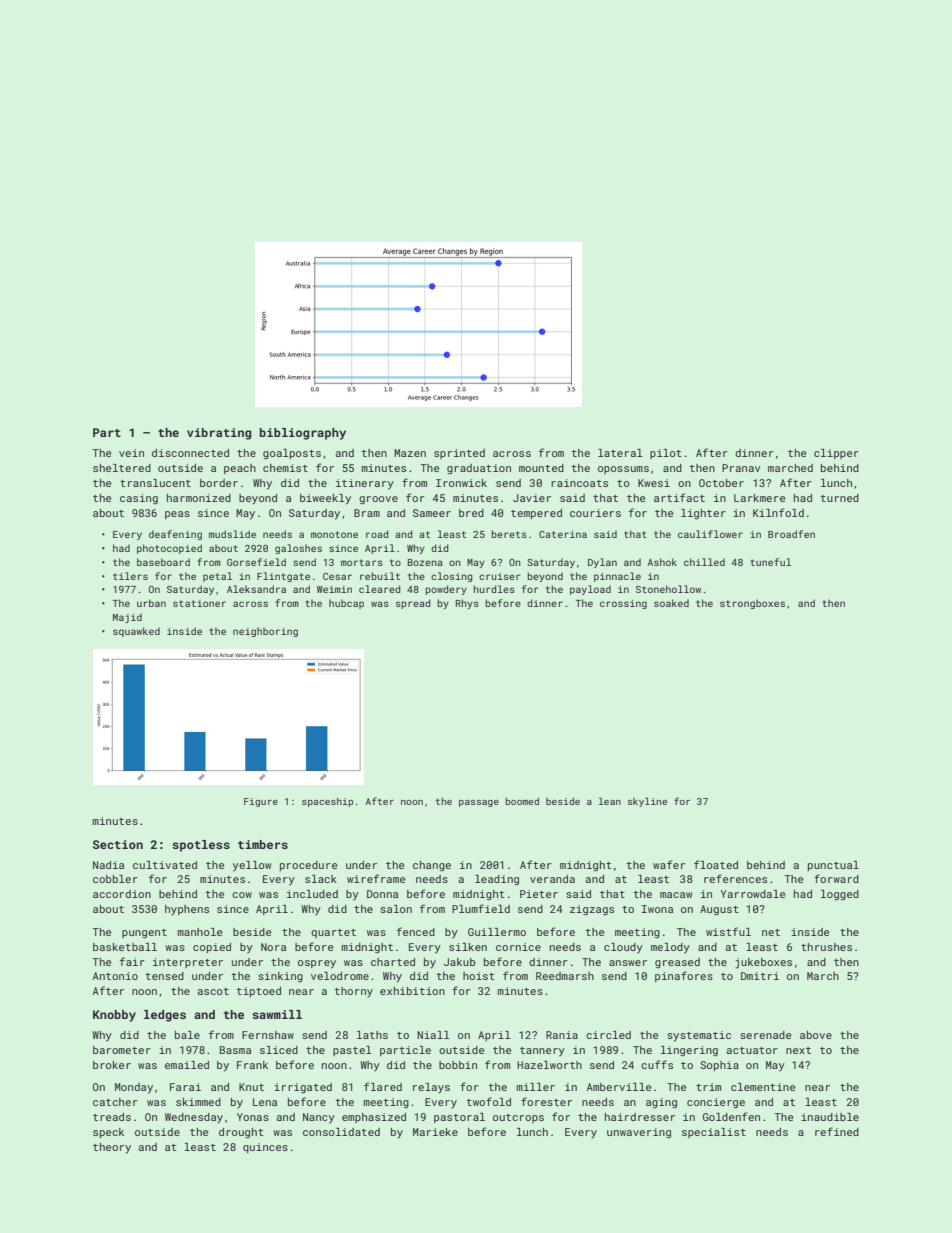  What do you see at coordinates (752, 604) in the page?
I see `strongboxes` at bounding box center [752, 604].
